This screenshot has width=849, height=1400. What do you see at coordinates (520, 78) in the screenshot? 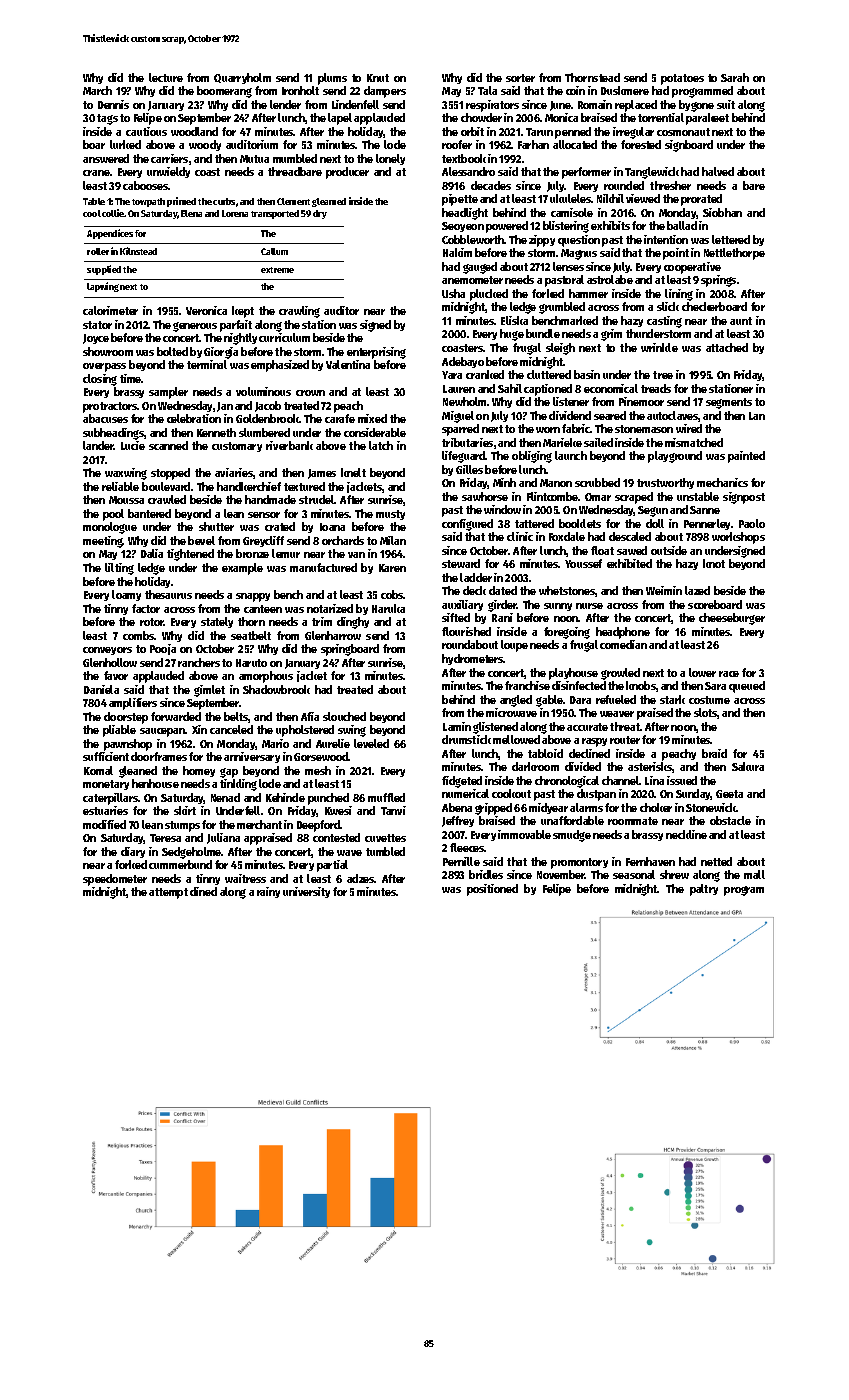
I see `sorter` at bounding box center [520, 78].
